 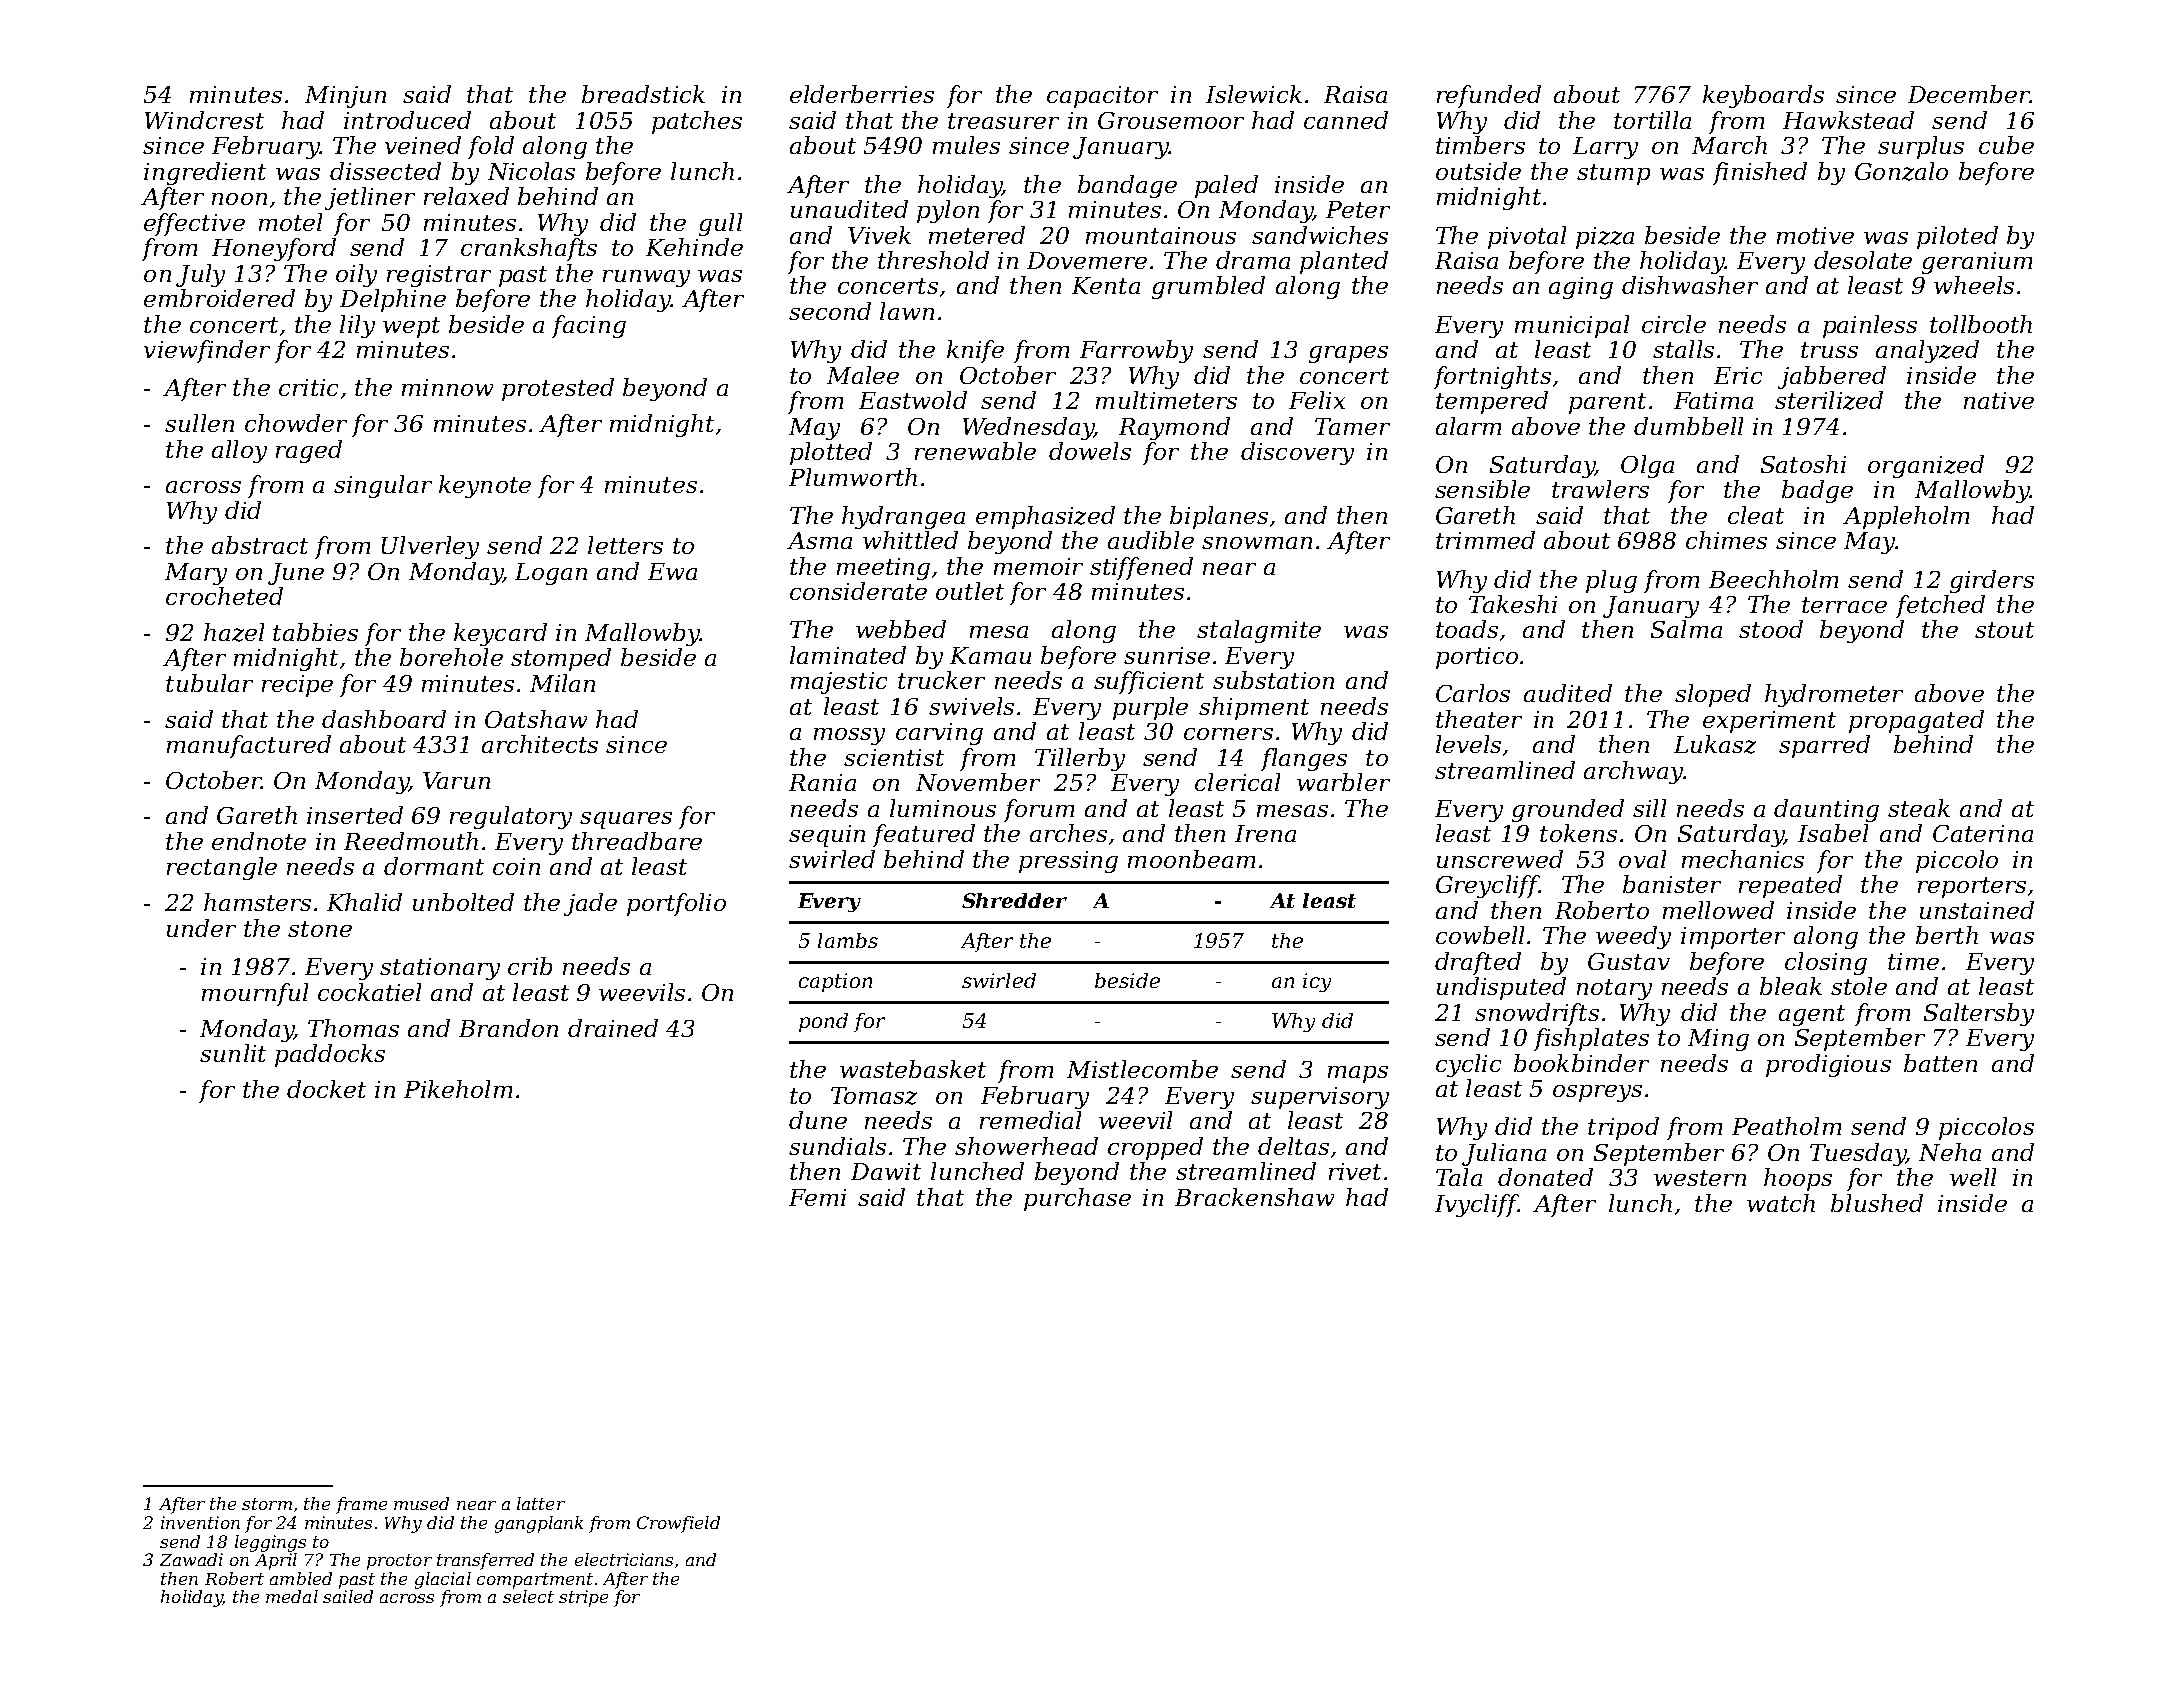 What do you see at coordinates (624, 1559) in the screenshot?
I see `electricians` at bounding box center [624, 1559].
